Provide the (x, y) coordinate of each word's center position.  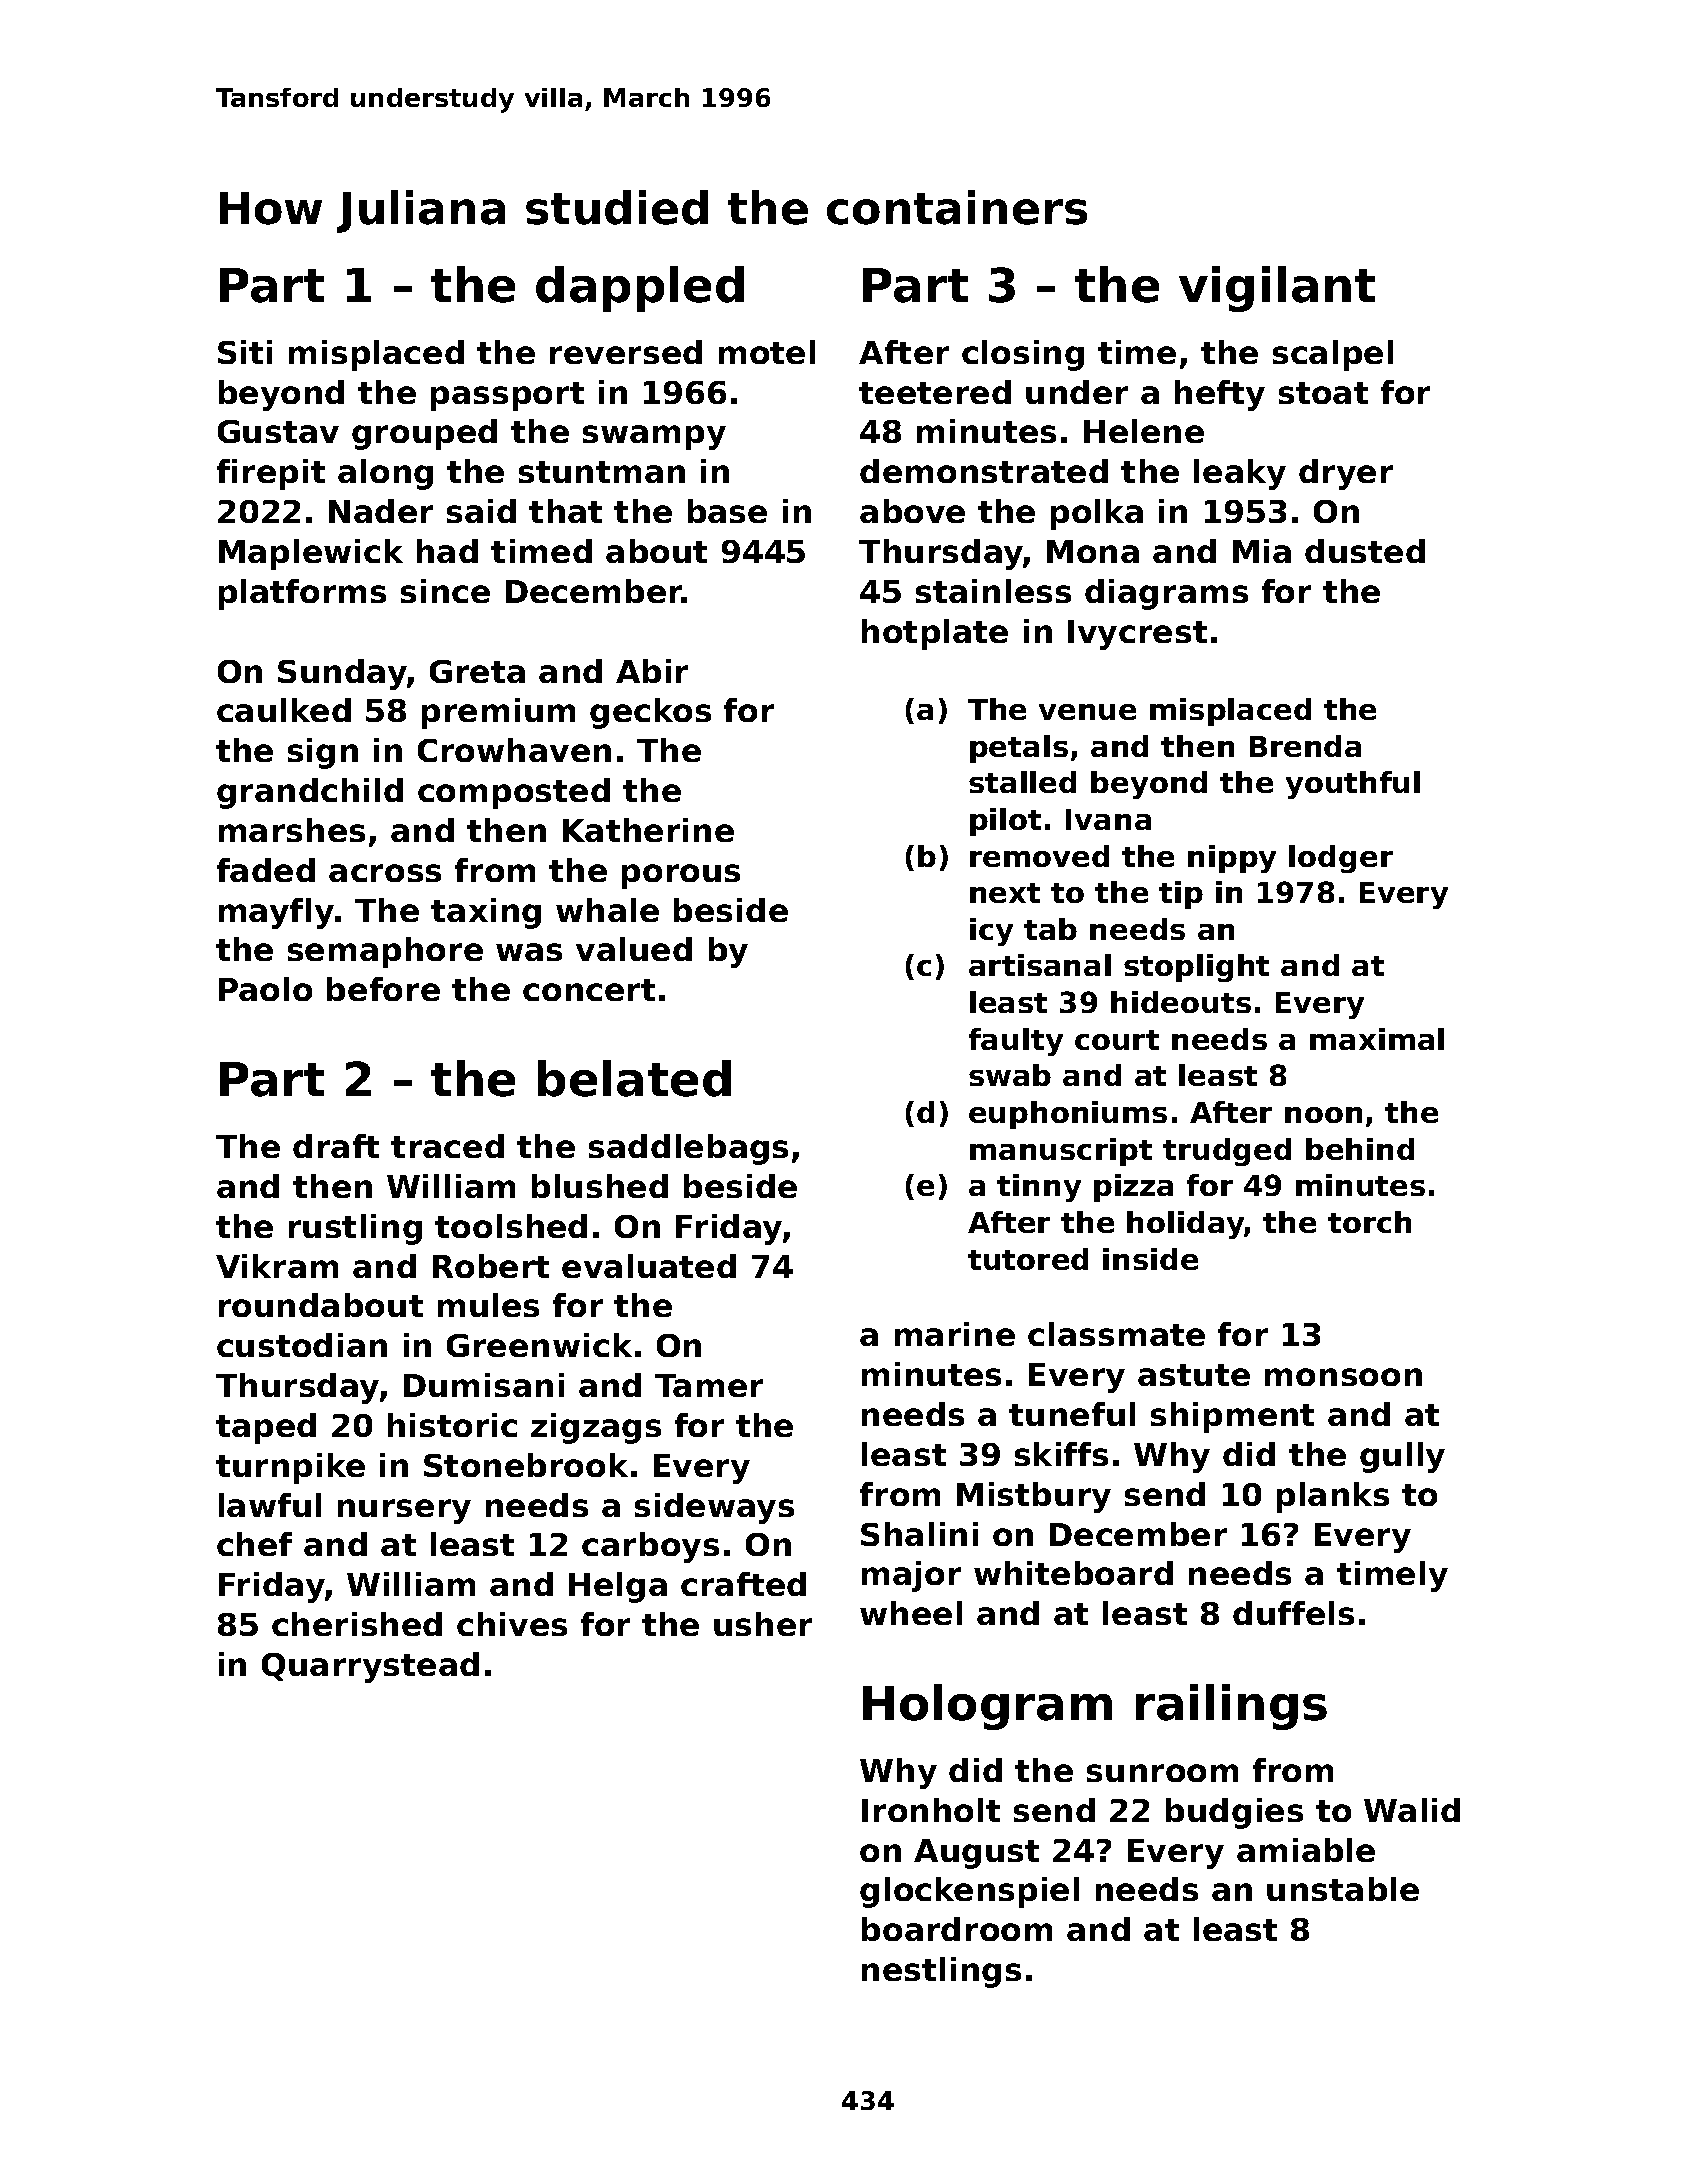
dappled (640, 289)
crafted (743, 1584)
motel (767, 352)
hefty (1220, 395)
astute (1194, 1375)
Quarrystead (370, 1667)
